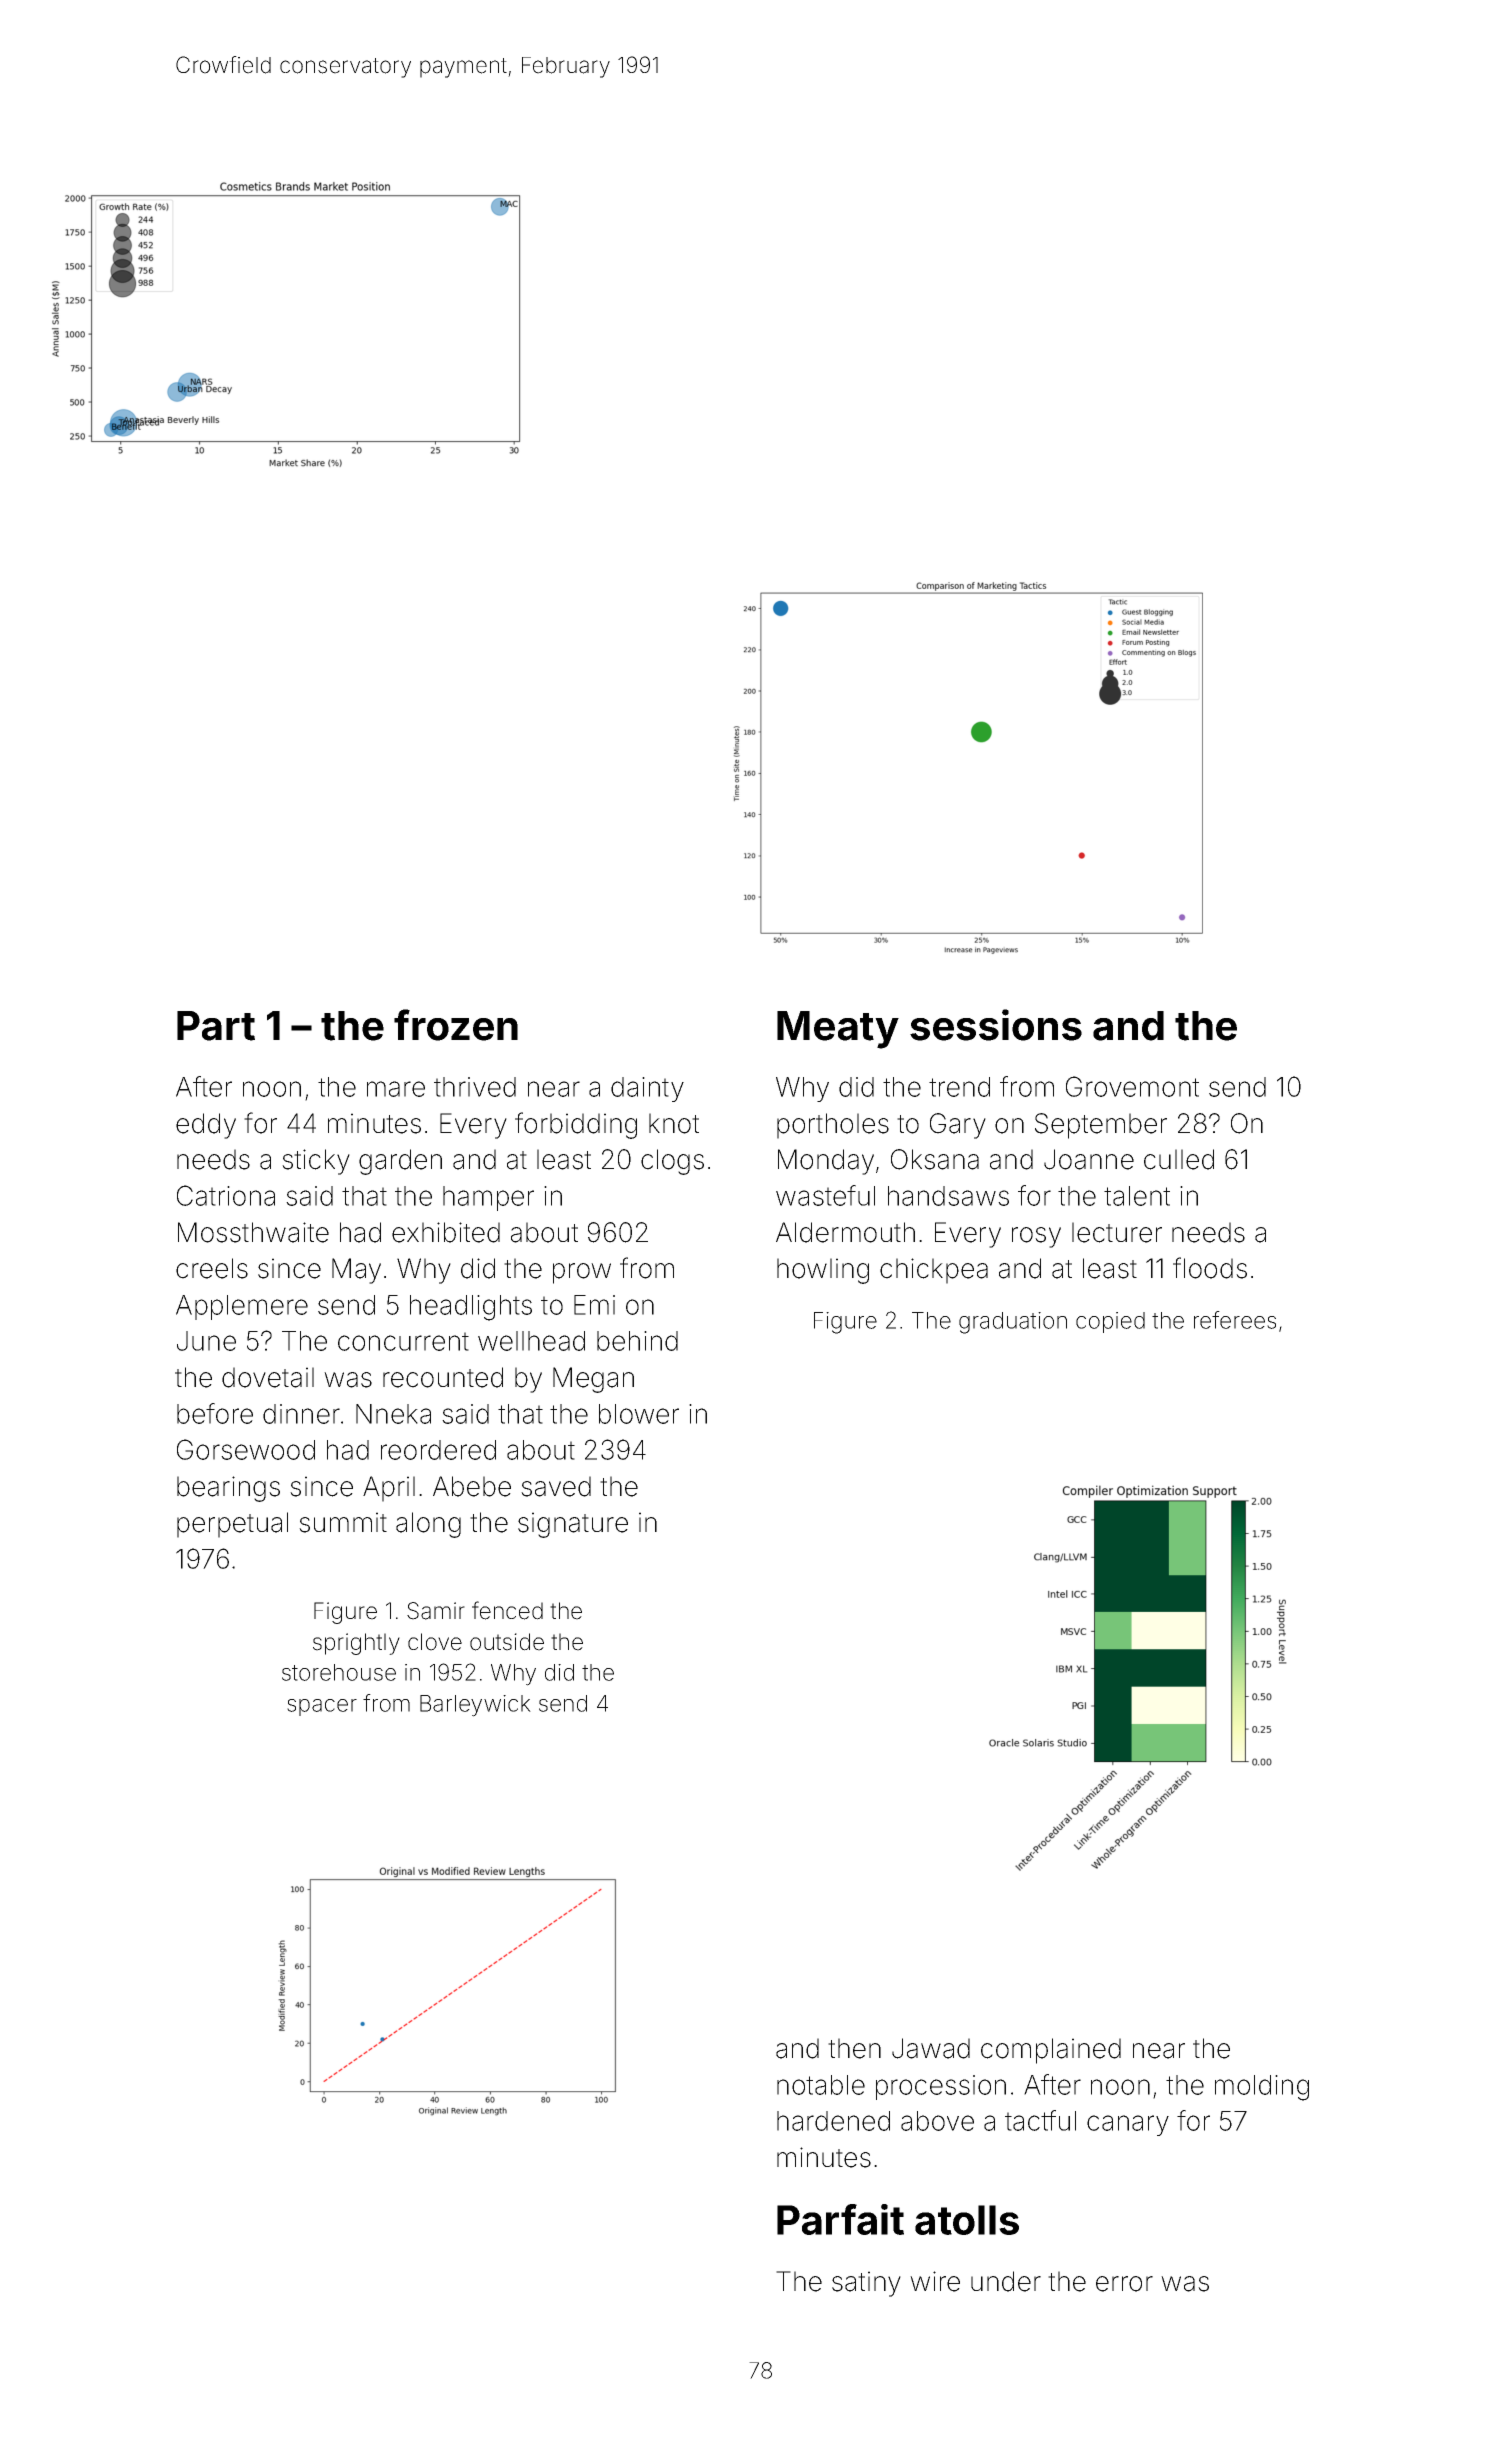 Image resolution: width=1496 pixels, height=2464 pixels. Describe the element at coordinates (507, 1610) in the document. I see `fenced` at that location.
